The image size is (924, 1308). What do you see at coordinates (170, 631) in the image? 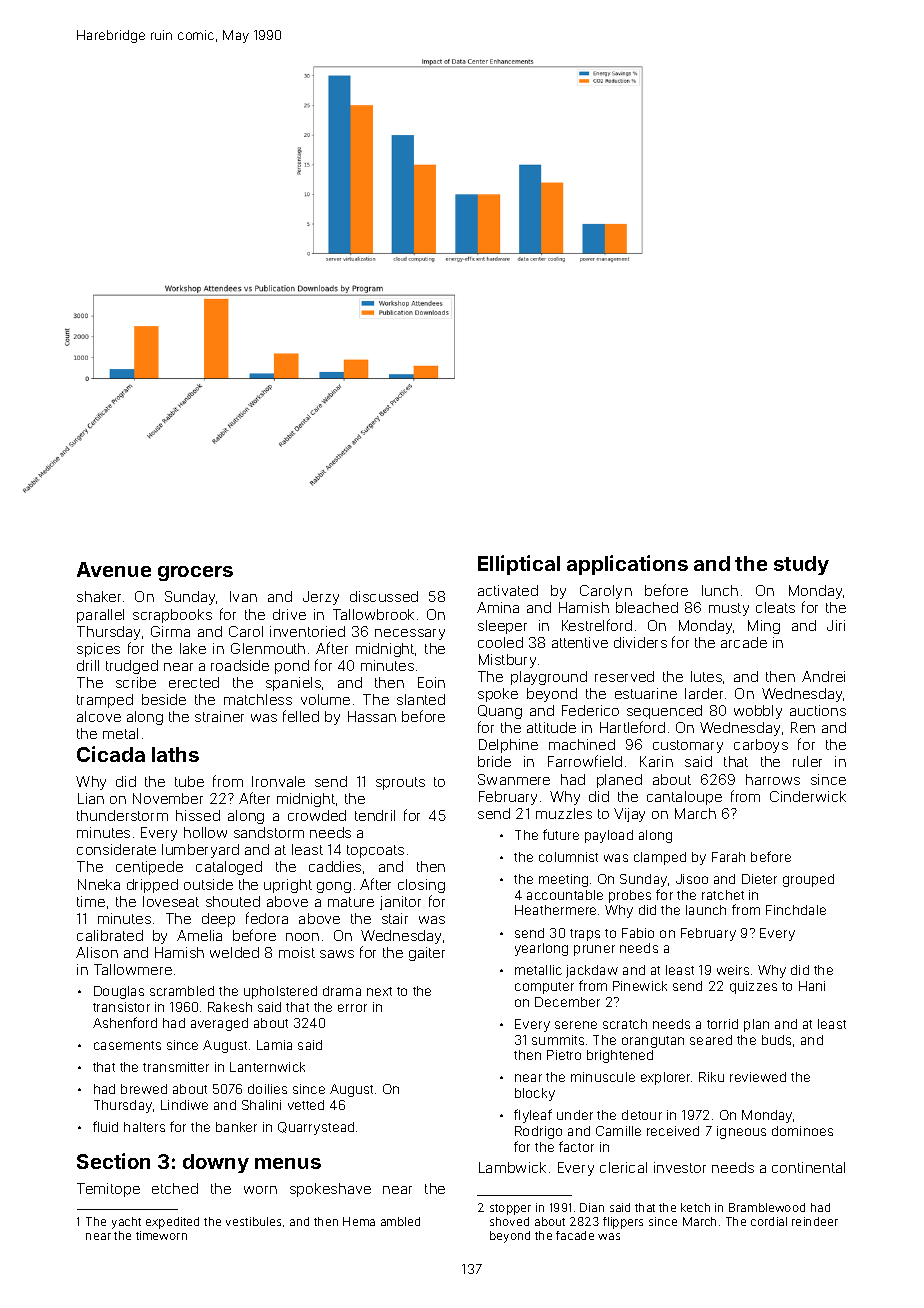
I see `Girma` at bounding box center [170, 631].
